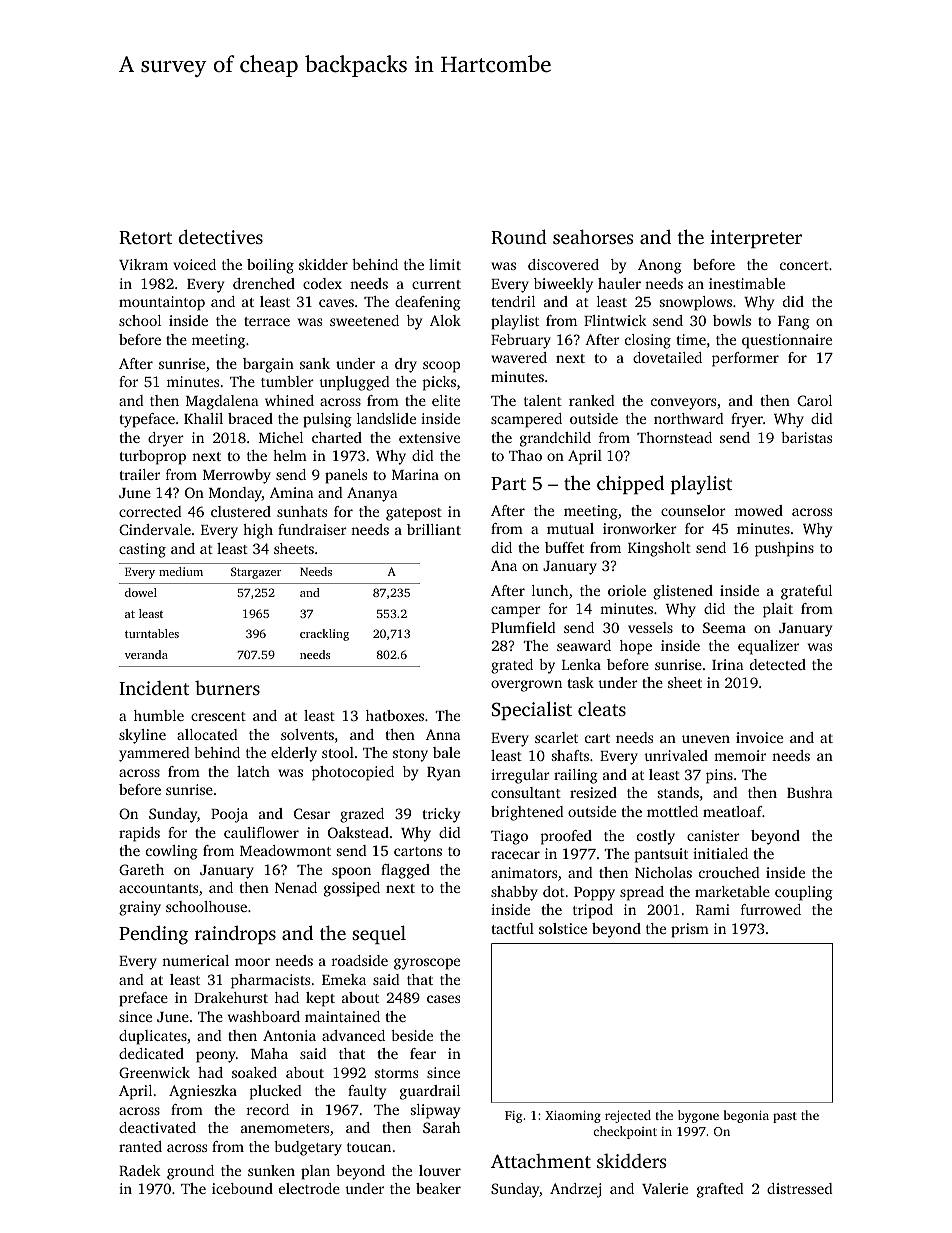 This screenshot has width=952, height=1233. I want to click on grandchild, so click(555, 439).
